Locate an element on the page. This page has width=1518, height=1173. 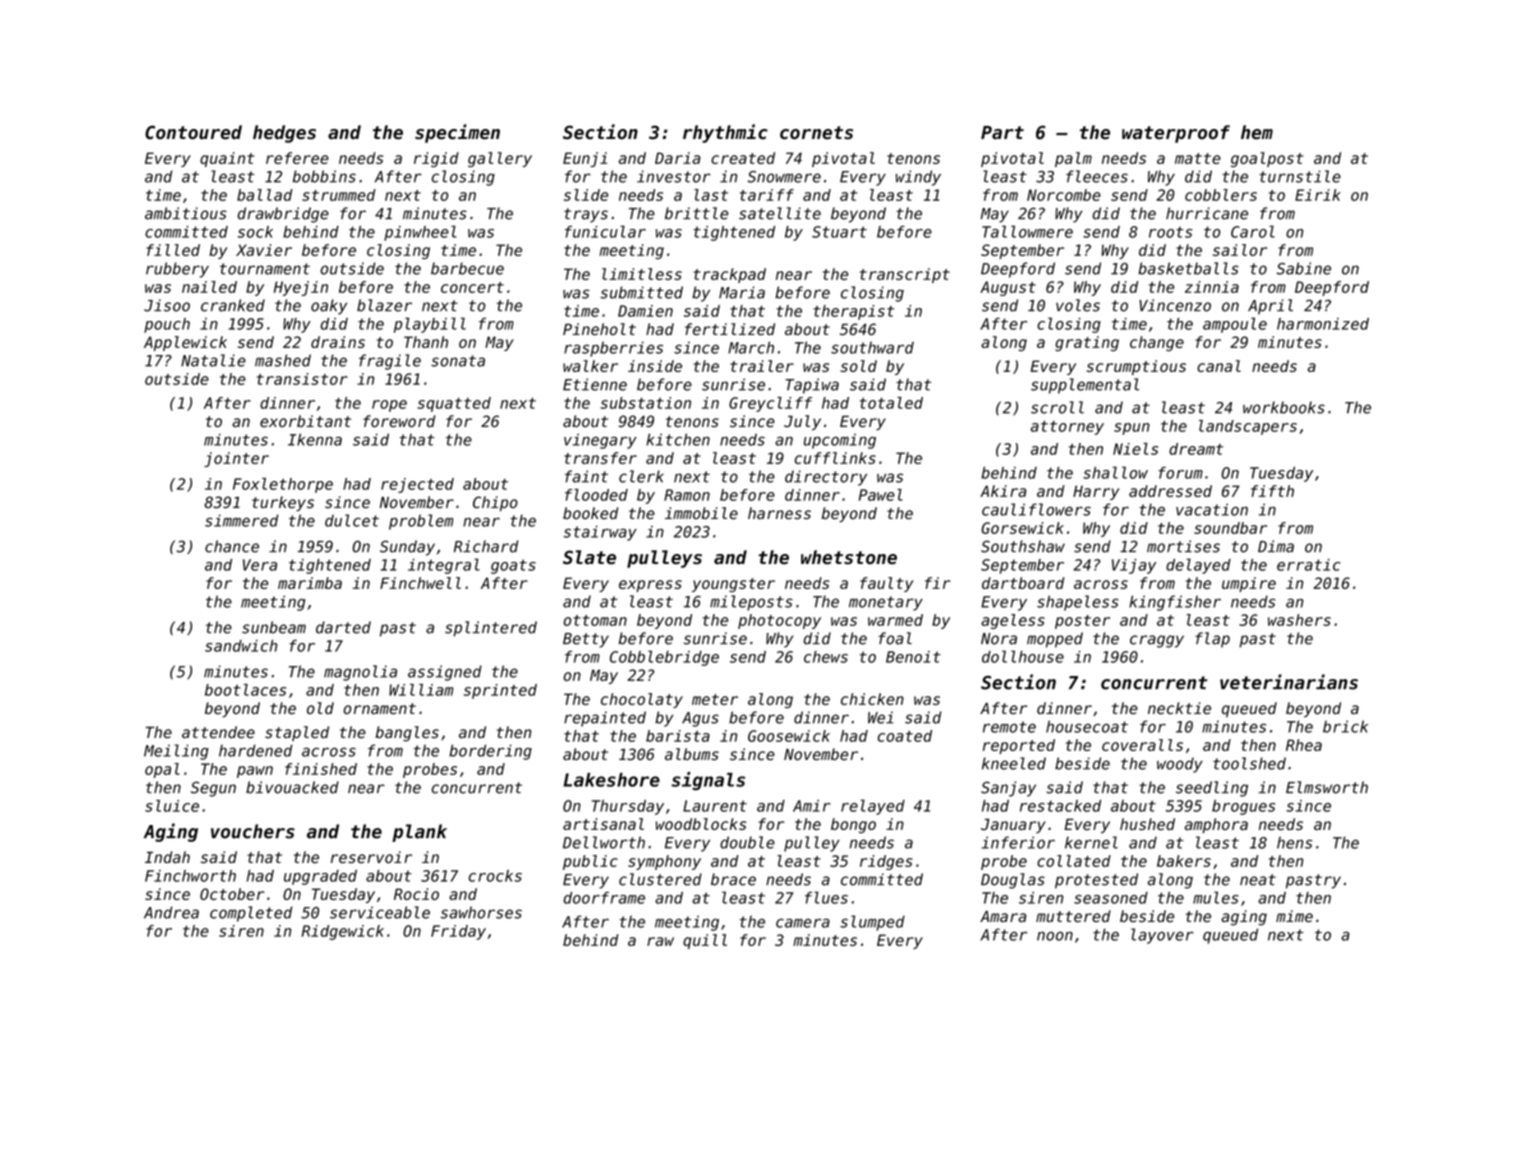
tournament is located at coordinates (265, 269).
